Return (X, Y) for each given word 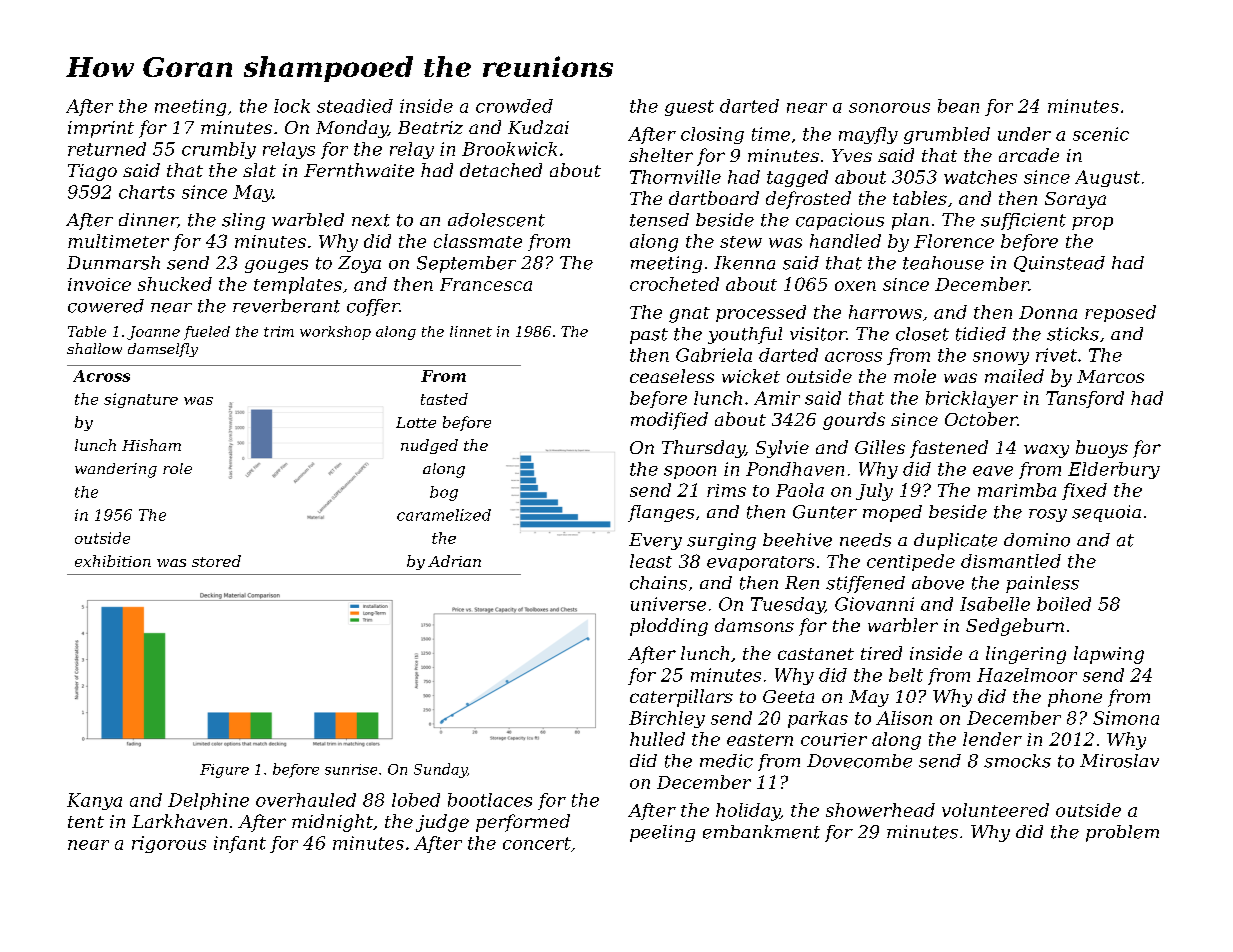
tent (86, 822)
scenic (1101, 134)
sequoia (1106, 513)
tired (881, 653)
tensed (659, 220)
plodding (669, 627)
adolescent (496, 220)
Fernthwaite (359, 170)
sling (243, 221)
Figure (224, 771)
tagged (797, 178)
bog (444, 493)
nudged (429, 446)
